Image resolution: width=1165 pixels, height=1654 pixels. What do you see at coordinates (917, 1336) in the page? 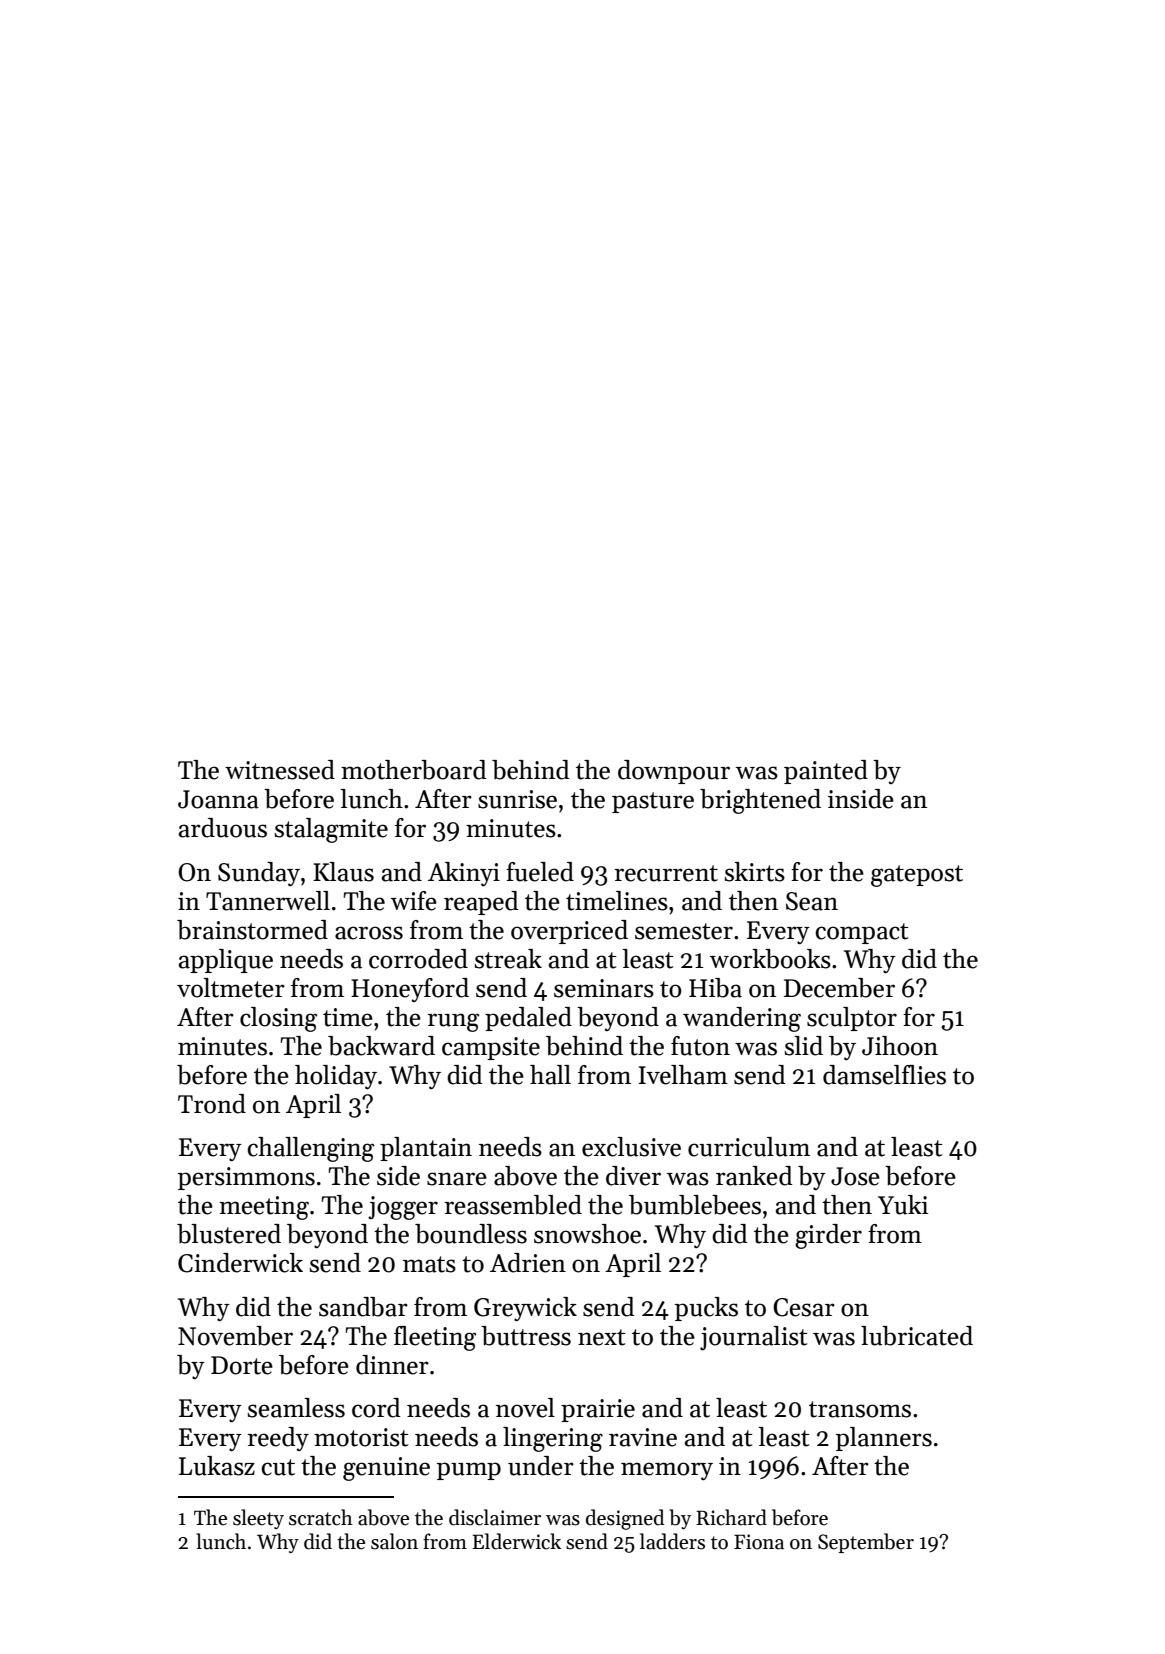
I see `lubricated` at bounding box center [917, 1336].
